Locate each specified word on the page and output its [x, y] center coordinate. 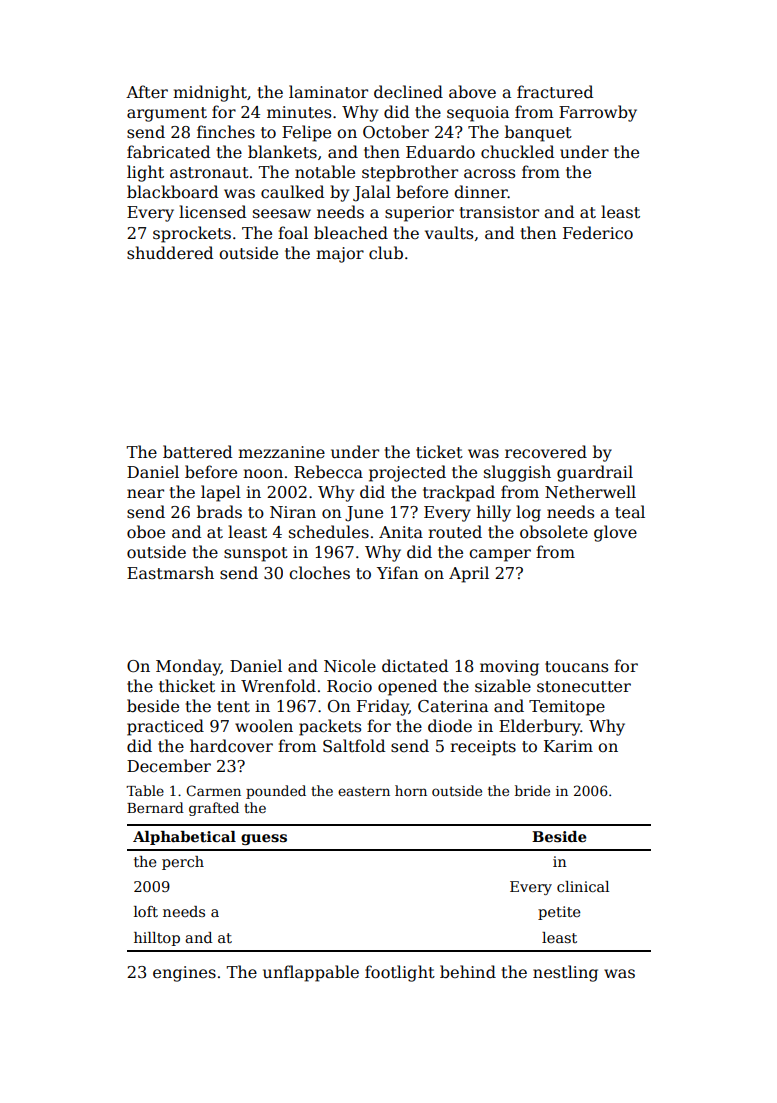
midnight [210, 93]
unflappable [311, 973]
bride [532, 790]
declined [408, 92]
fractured [555, 92]
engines [184, 974]
